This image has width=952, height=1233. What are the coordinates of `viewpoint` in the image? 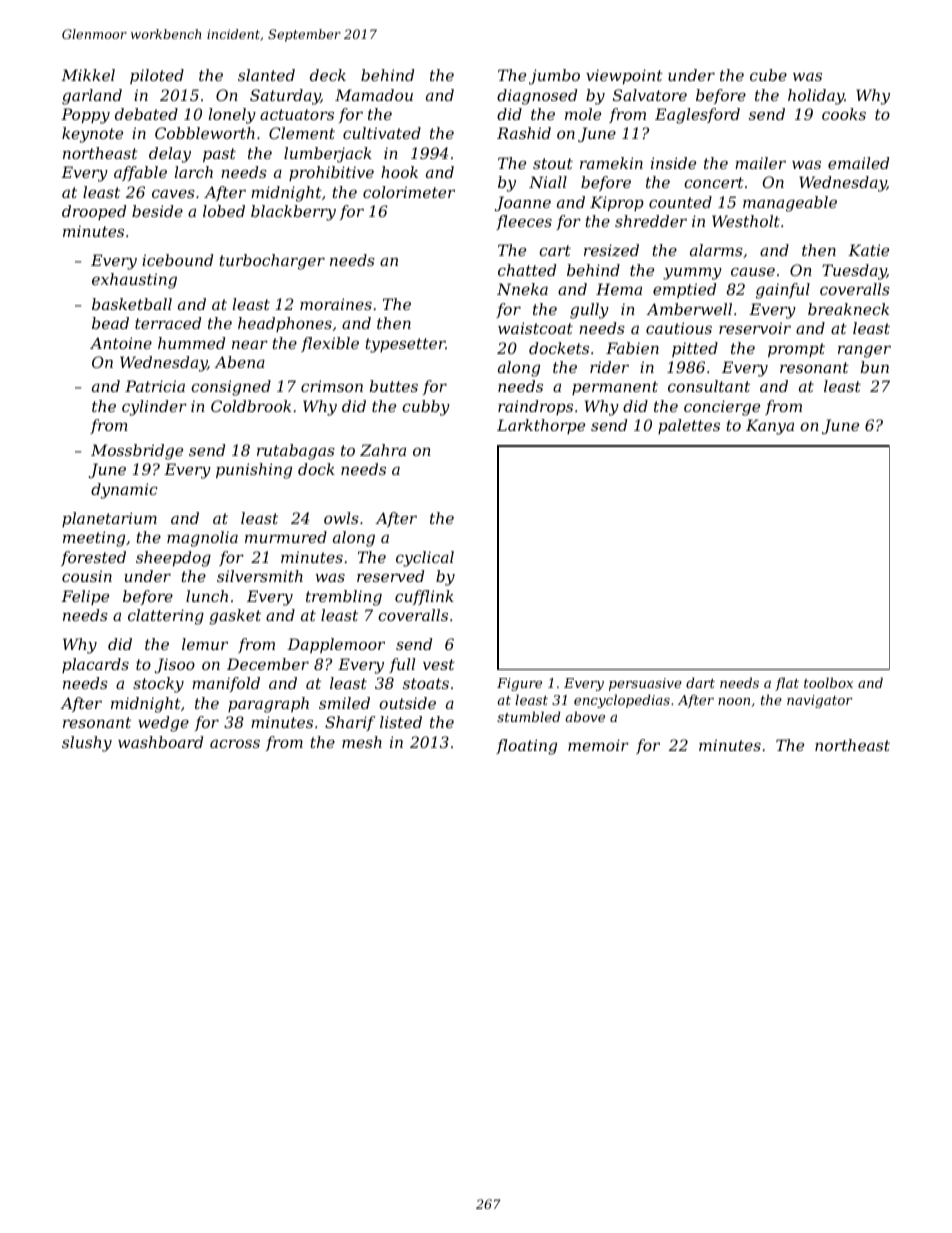 It's located at (624, 76).
